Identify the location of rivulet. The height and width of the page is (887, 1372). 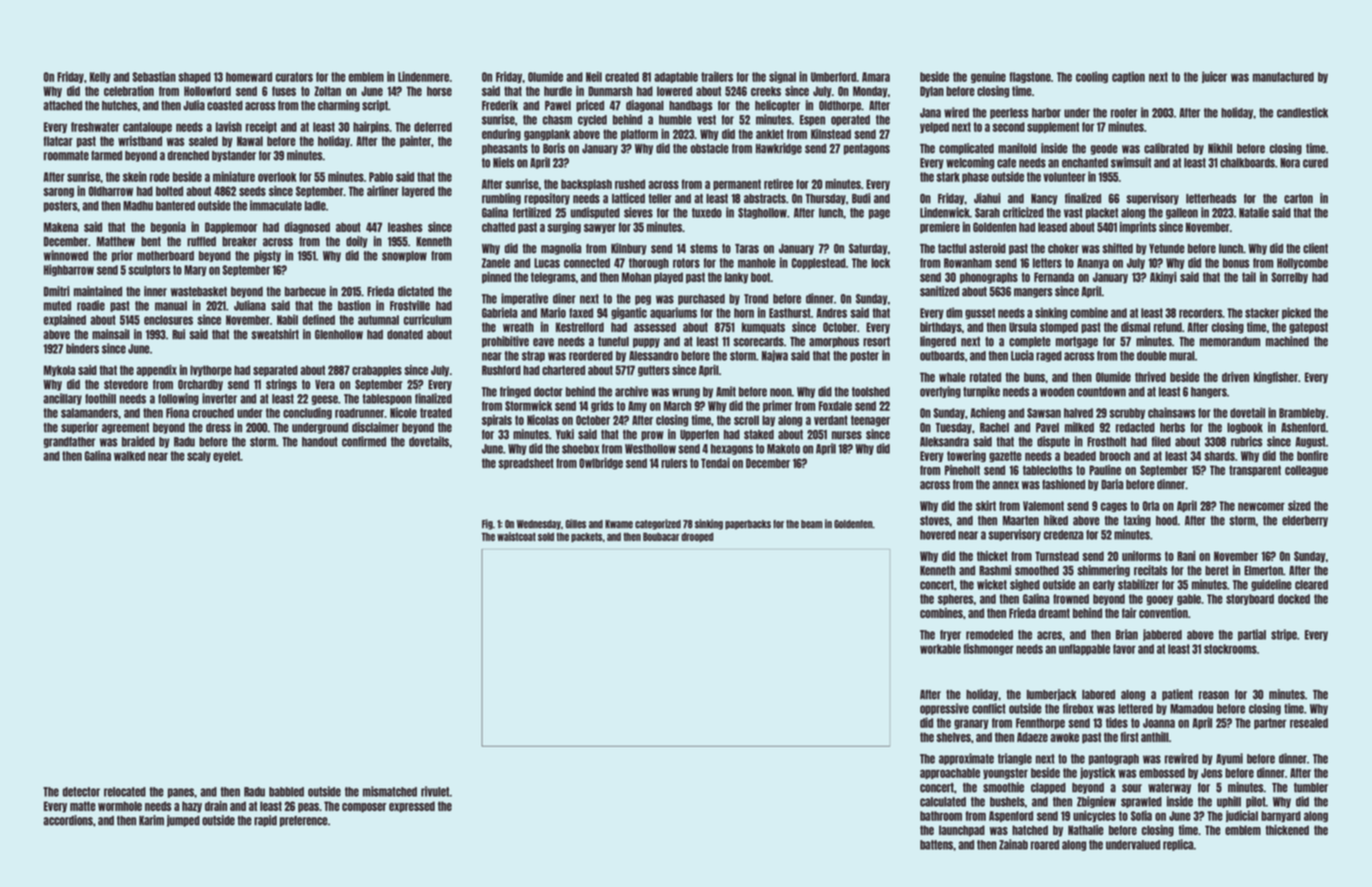
(435, 791).
